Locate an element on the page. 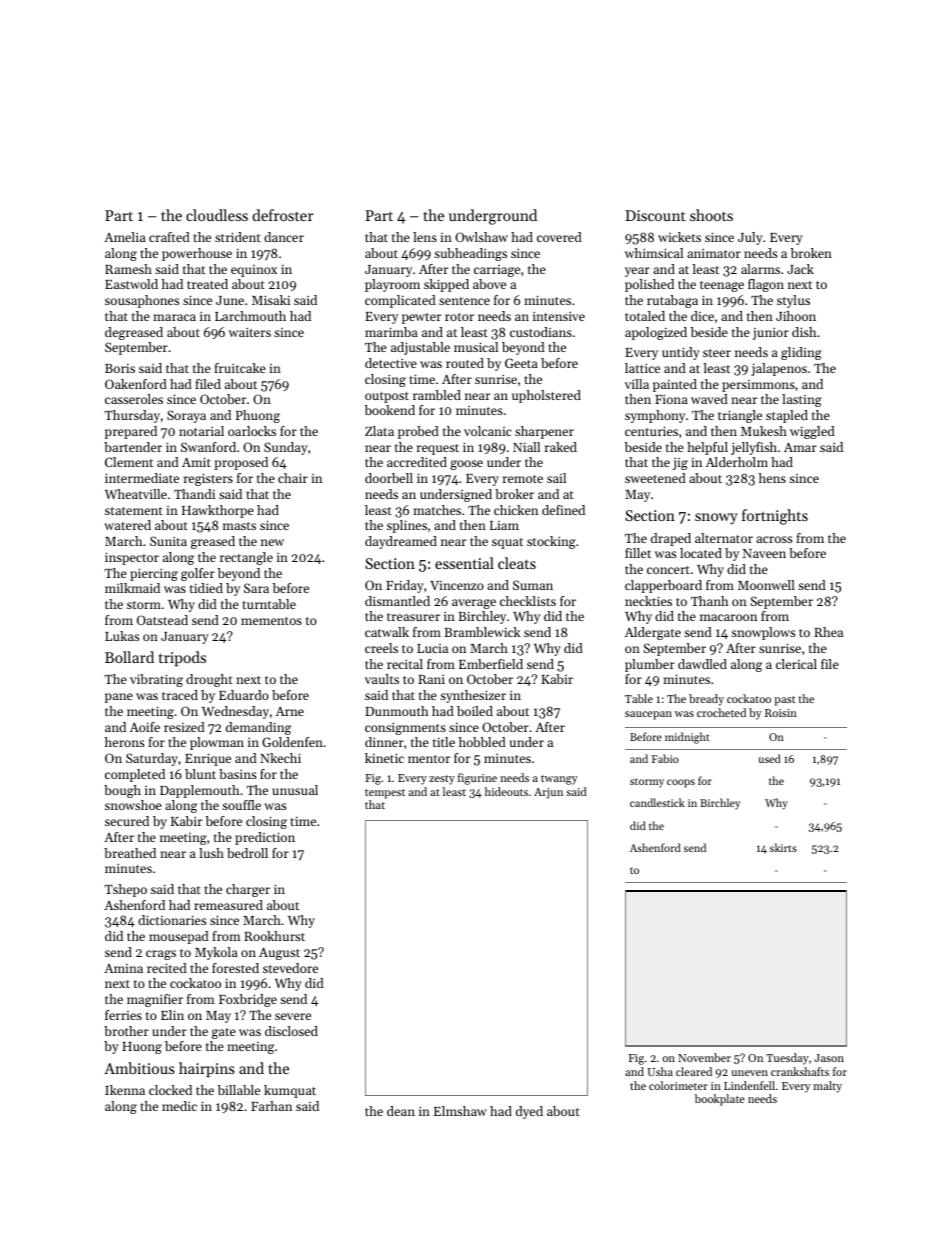 This document has height=1233, width=952. lens is located at coordinates (425, 237).
